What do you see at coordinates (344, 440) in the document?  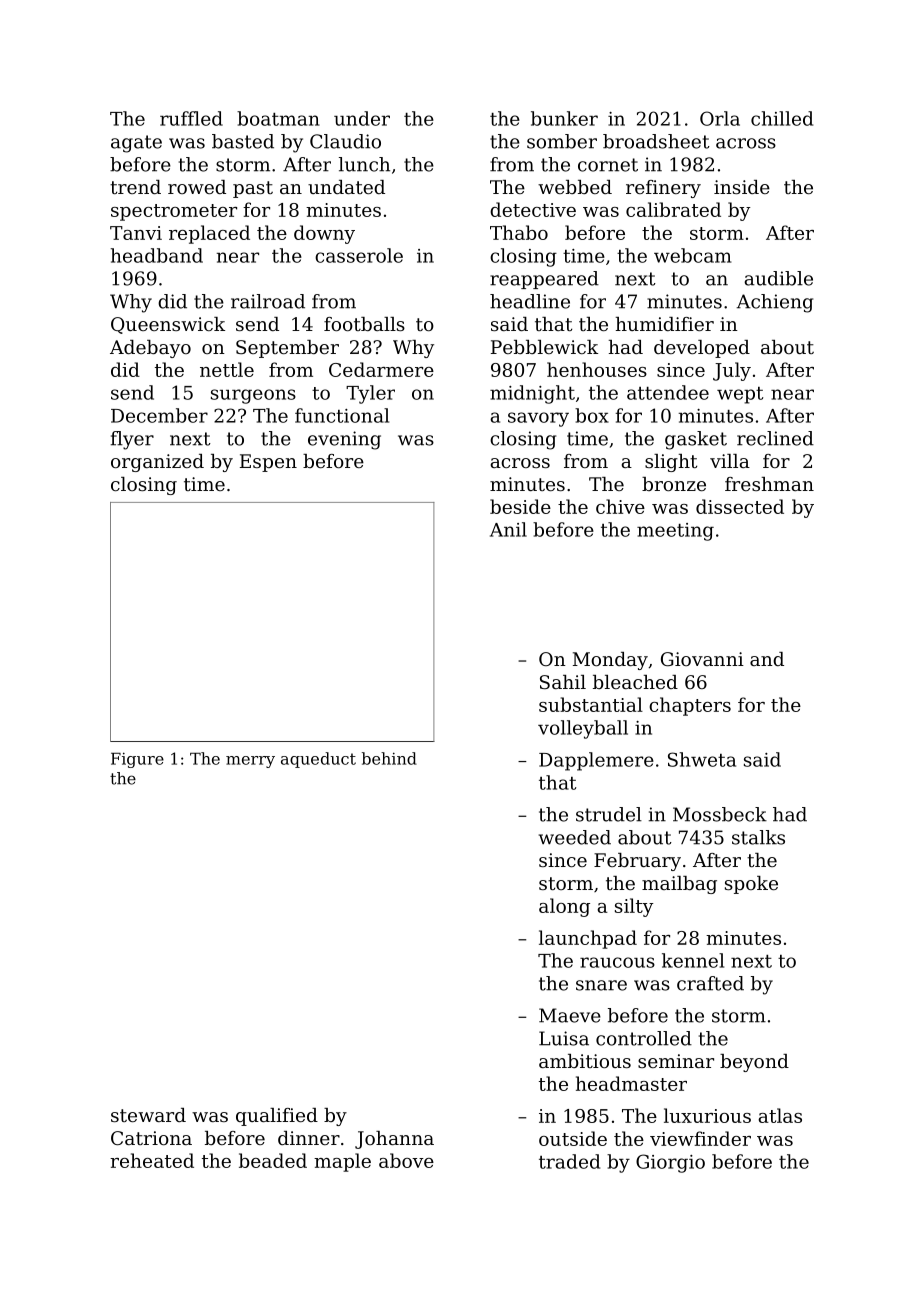 I see `evening` at bounding box center [344, 440].
